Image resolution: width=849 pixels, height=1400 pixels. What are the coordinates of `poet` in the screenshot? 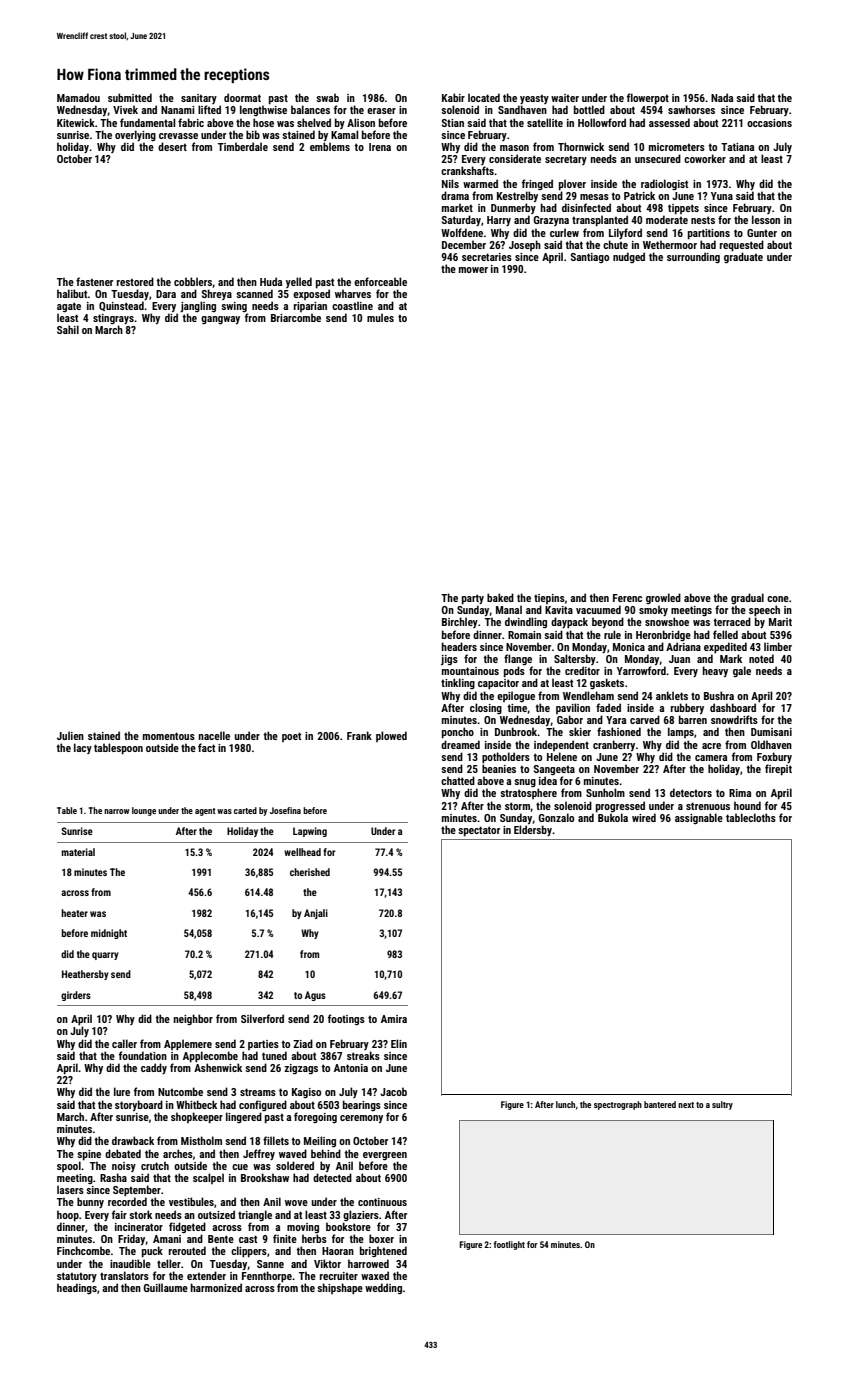 It's located at (292, 737).
